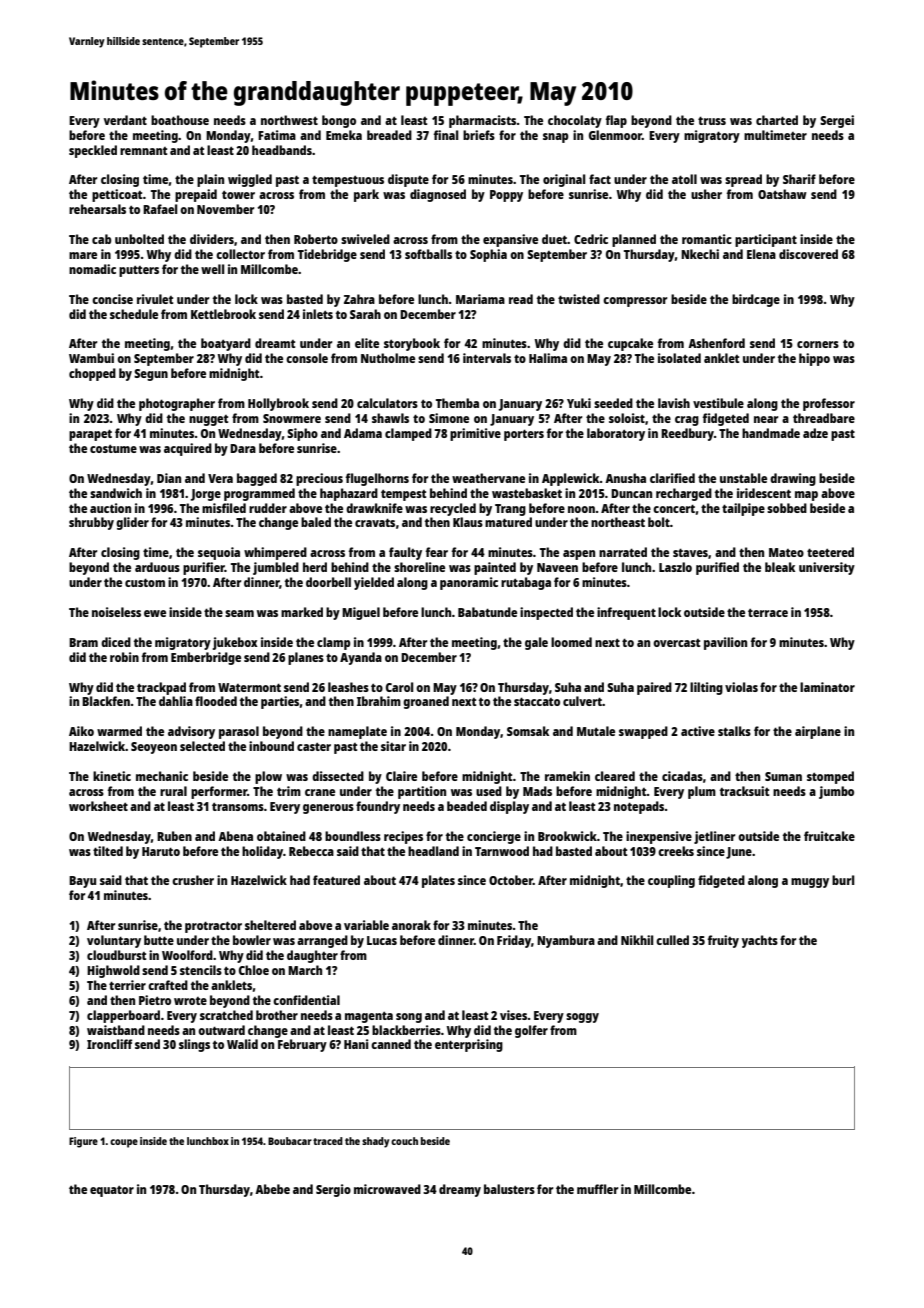  I want to click on Pietro, so click(155, 1000).
